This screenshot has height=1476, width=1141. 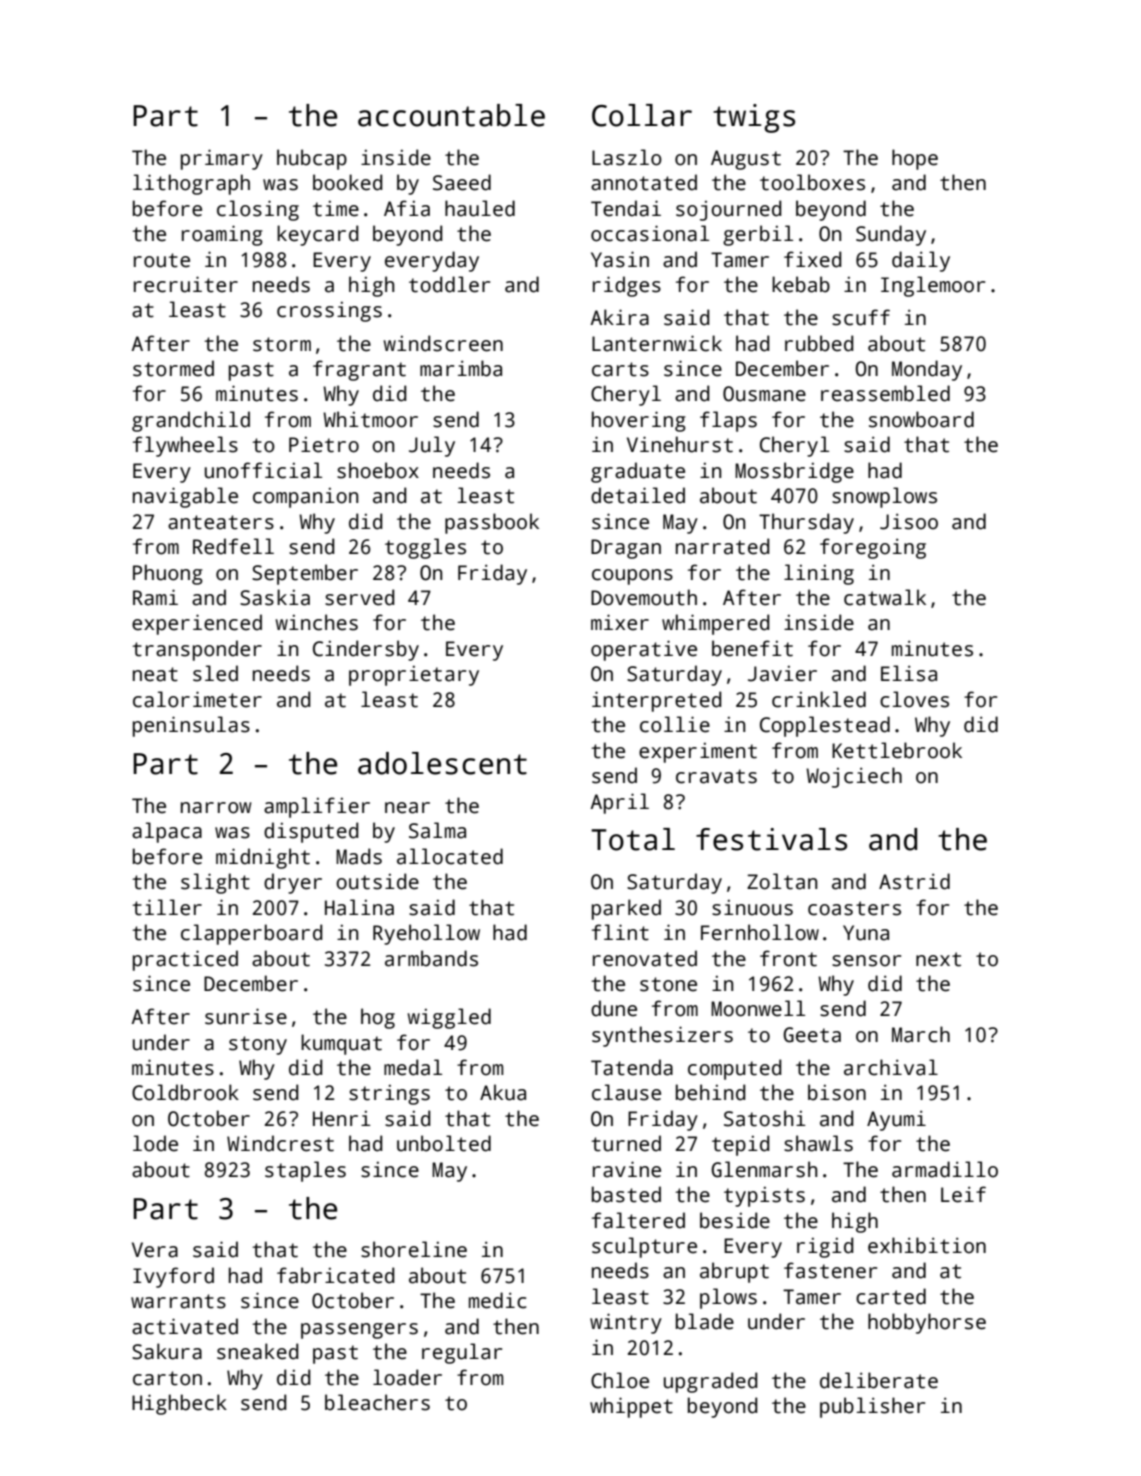 What do you see at coordinates (758, 235) in the screenshot?
I see `gerbil` at bounding box center [758, 235].
